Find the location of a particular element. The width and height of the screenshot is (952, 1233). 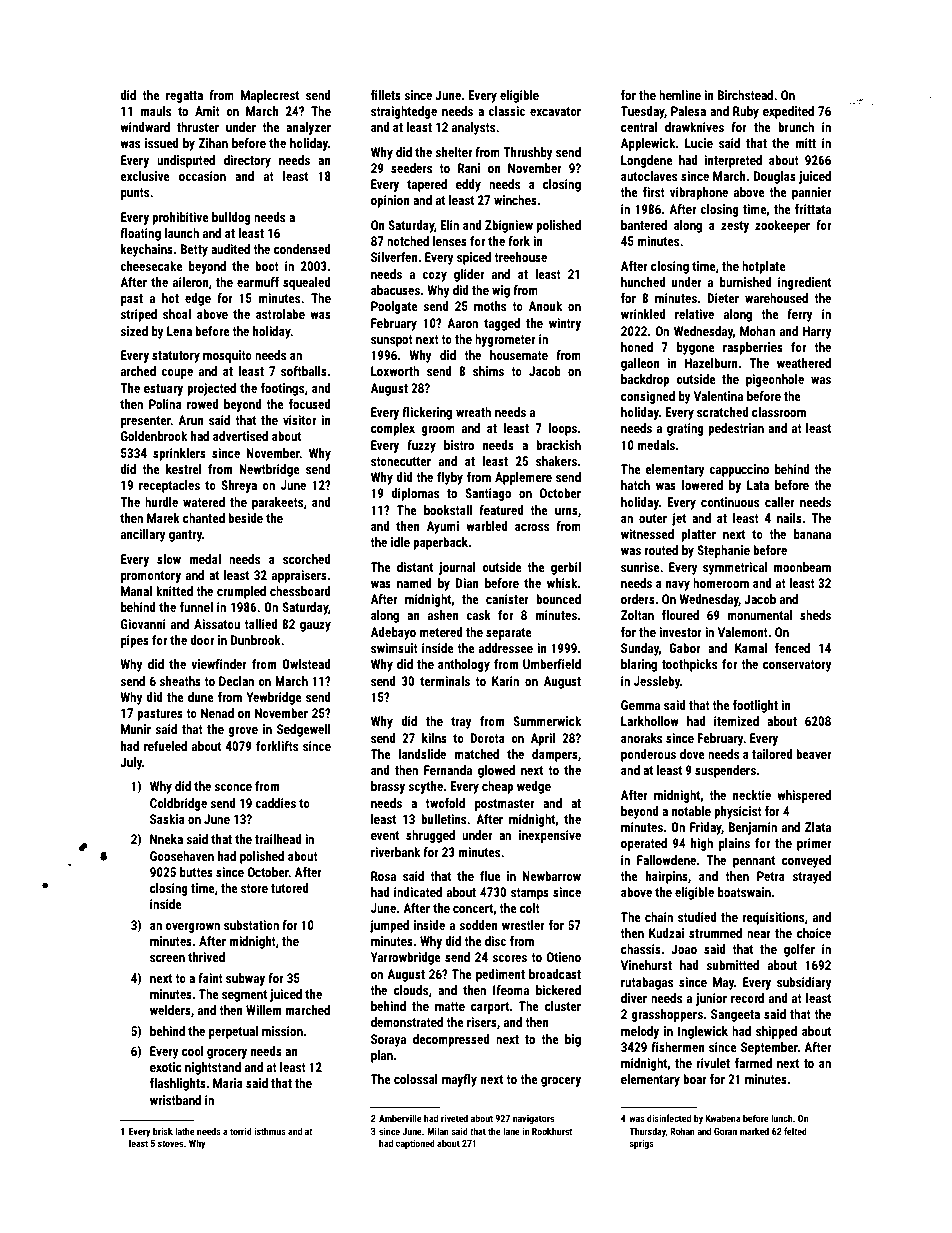

Coldbridge is located at coordinates (178, 804).
